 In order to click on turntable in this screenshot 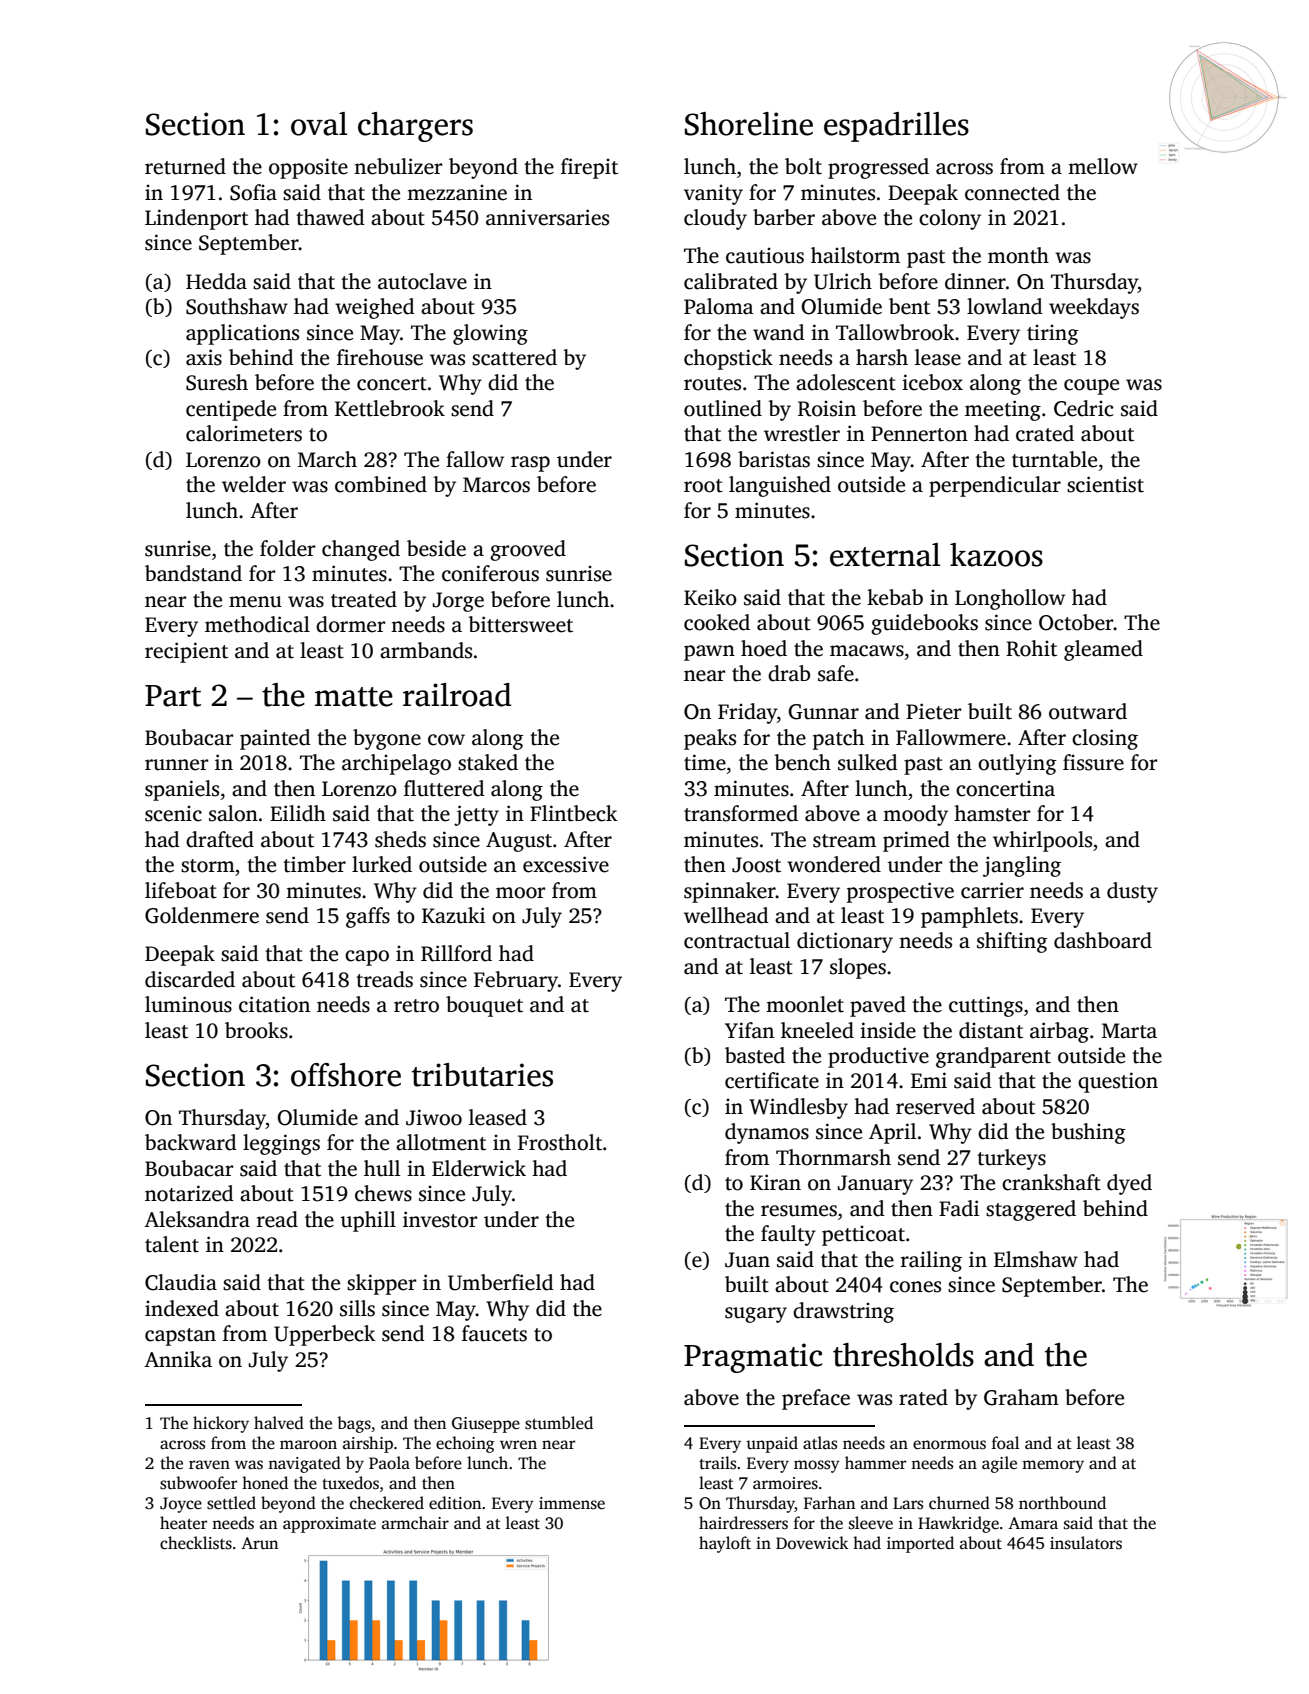, I will do `click(1054, 459)`.
